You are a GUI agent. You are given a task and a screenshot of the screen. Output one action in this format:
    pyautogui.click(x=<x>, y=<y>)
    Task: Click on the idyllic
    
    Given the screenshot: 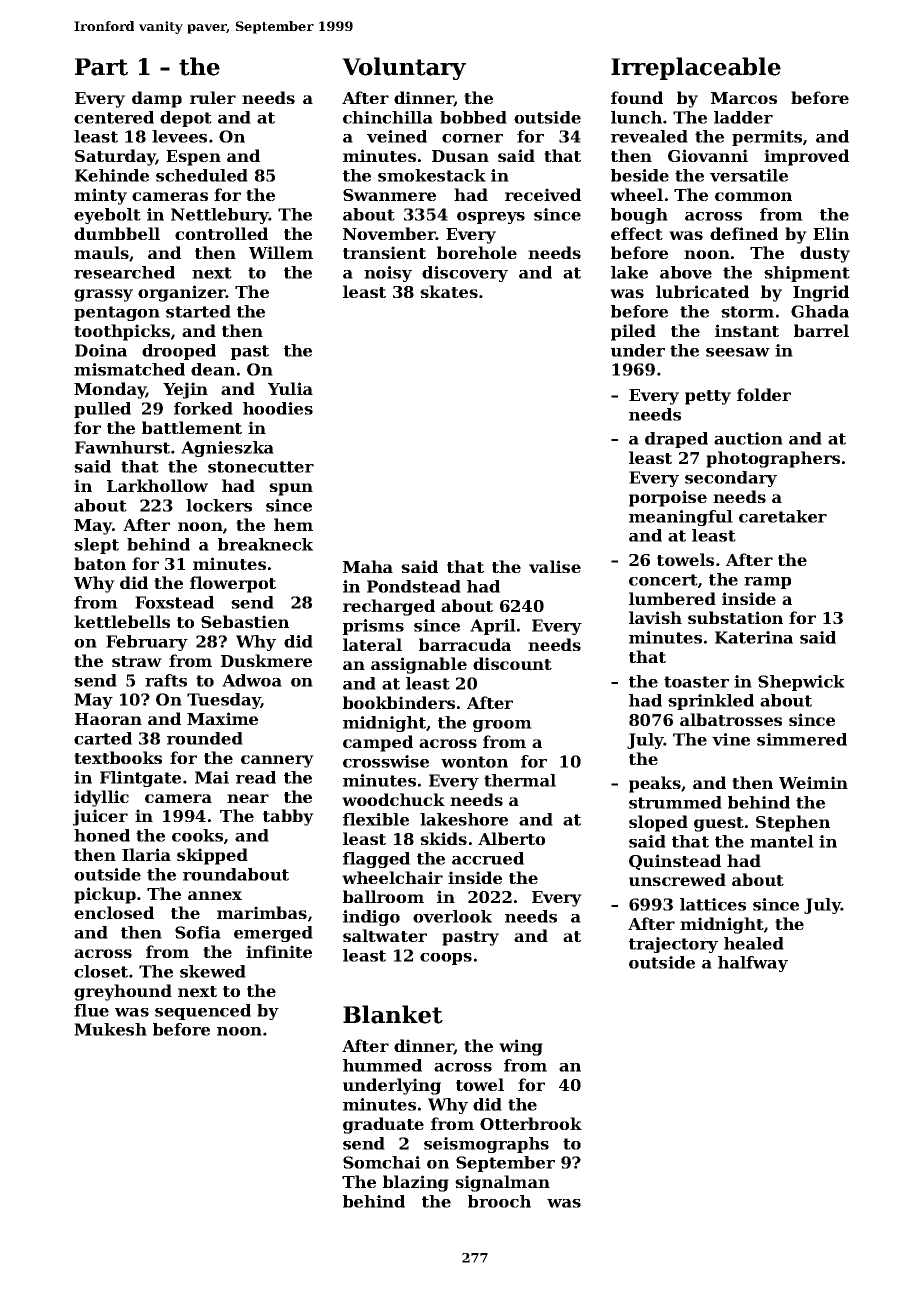 What is the action you would take?
    pyautogui.click(x=101, y=798)
